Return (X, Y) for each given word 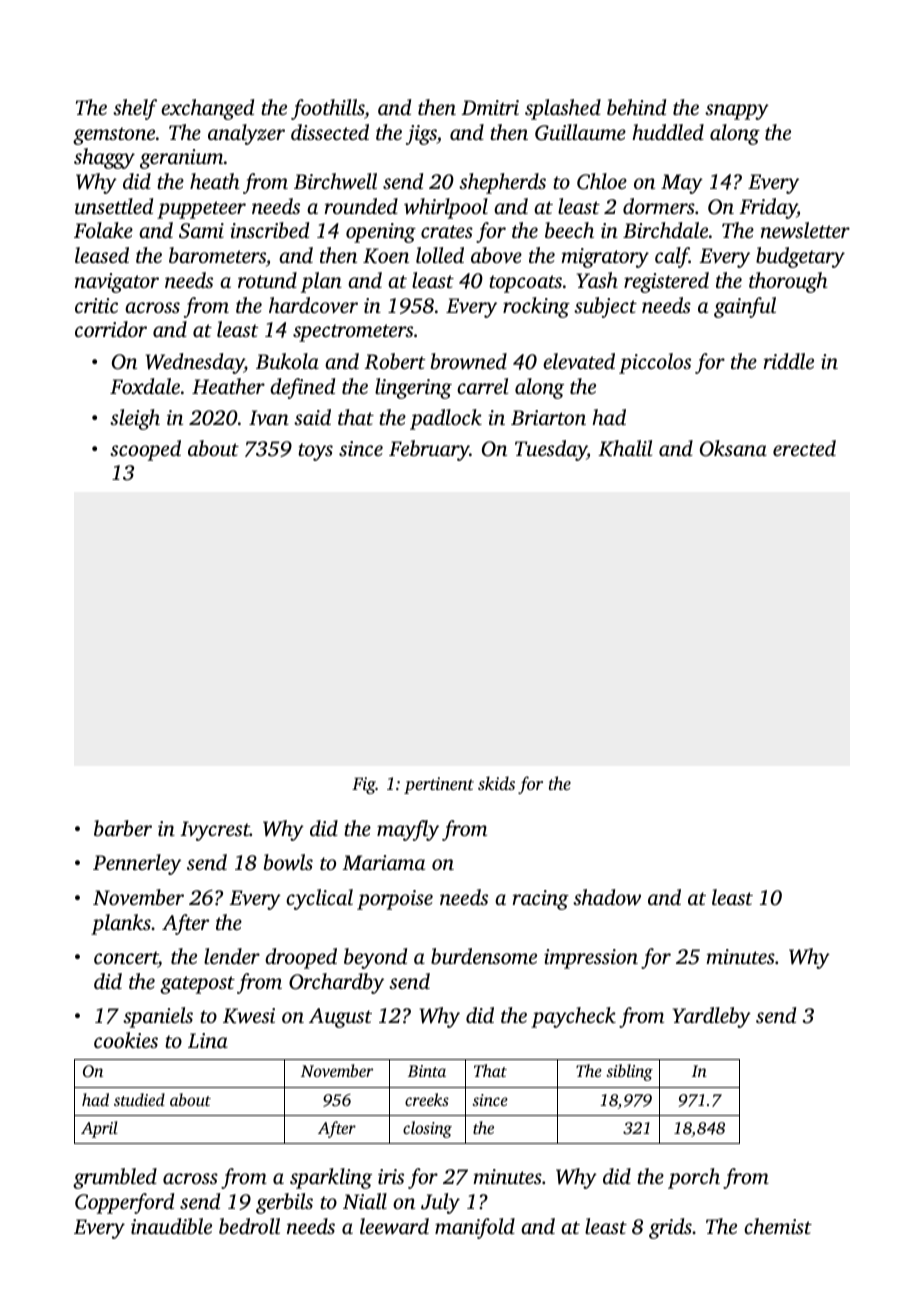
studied (139, 1099)
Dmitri (490, 107)
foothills (327, 109)
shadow (607, 897)
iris (391, 1176)
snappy (737, 112)
